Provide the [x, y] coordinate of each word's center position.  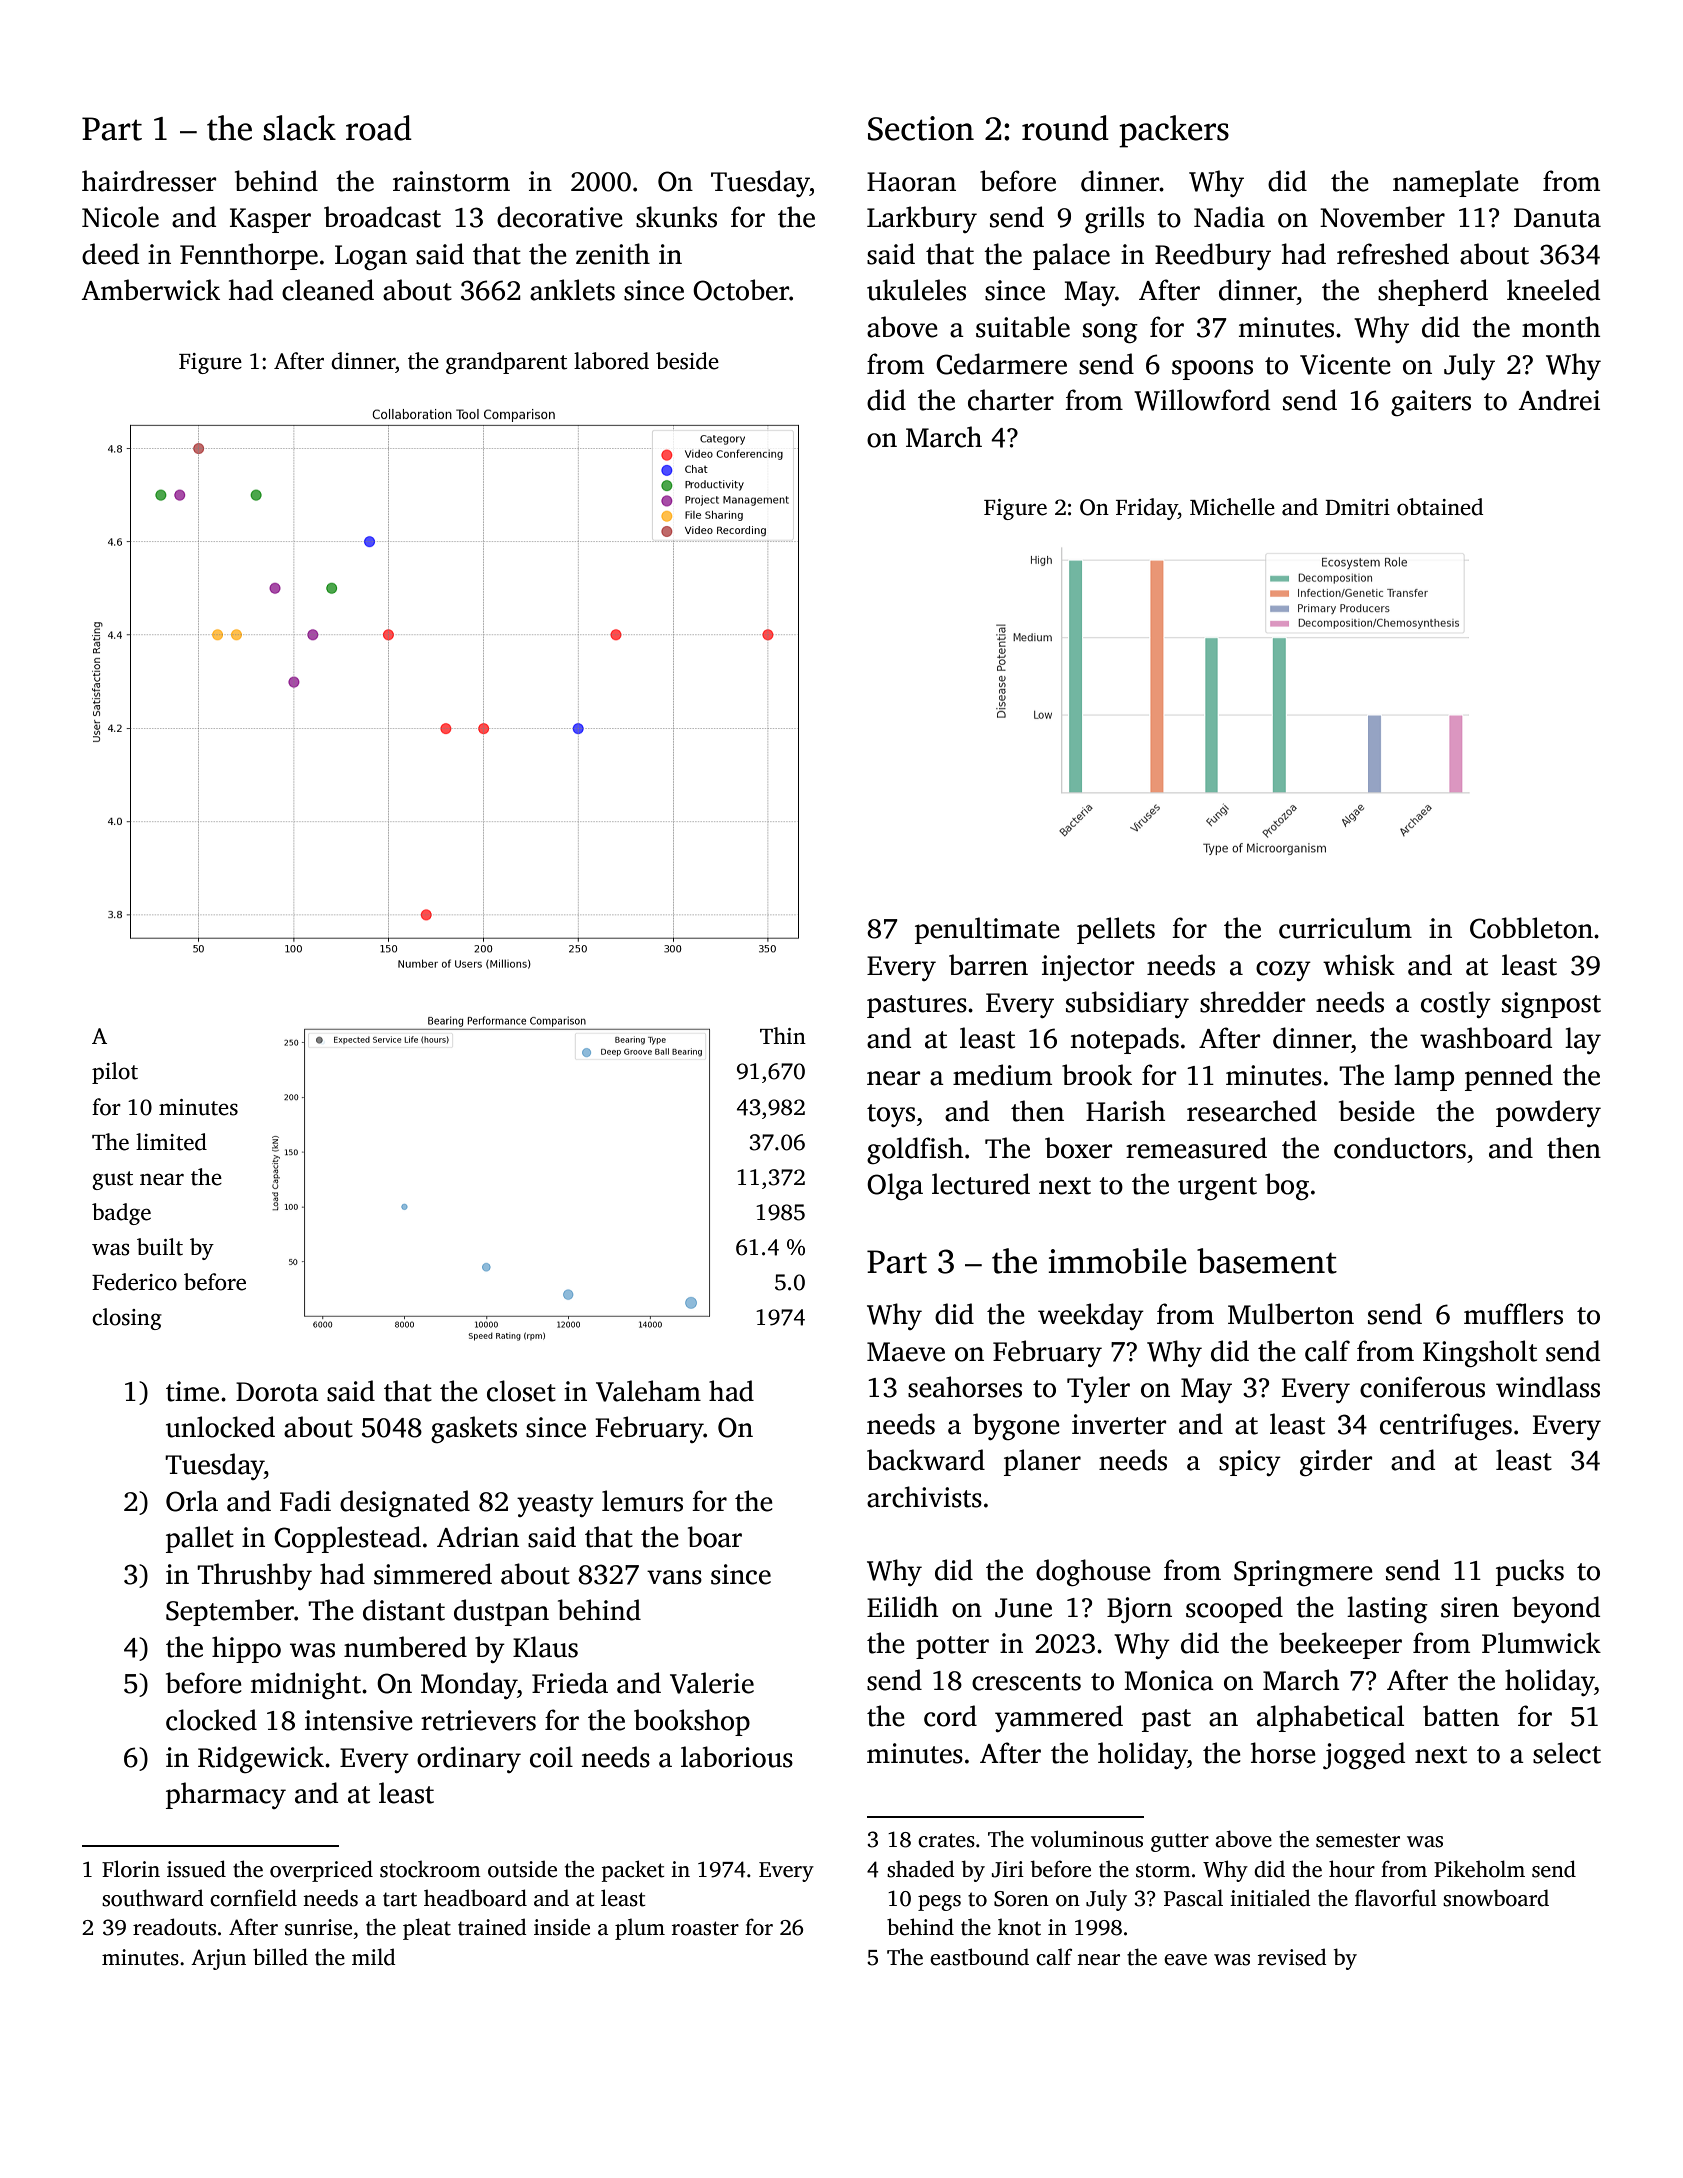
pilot [115, 1073]
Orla [192, 1501]
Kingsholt [1480, 1353]
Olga [895, 1186]
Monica [1169, 1680]
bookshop [692, 1722]
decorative [560, 217]
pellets [1116, 930]
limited [171, 1142]
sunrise [318, 1927]
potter [952, 1647]
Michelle [1232, 507]
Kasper [270, 220]
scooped [1234, 1609]
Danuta [1557, 218]
